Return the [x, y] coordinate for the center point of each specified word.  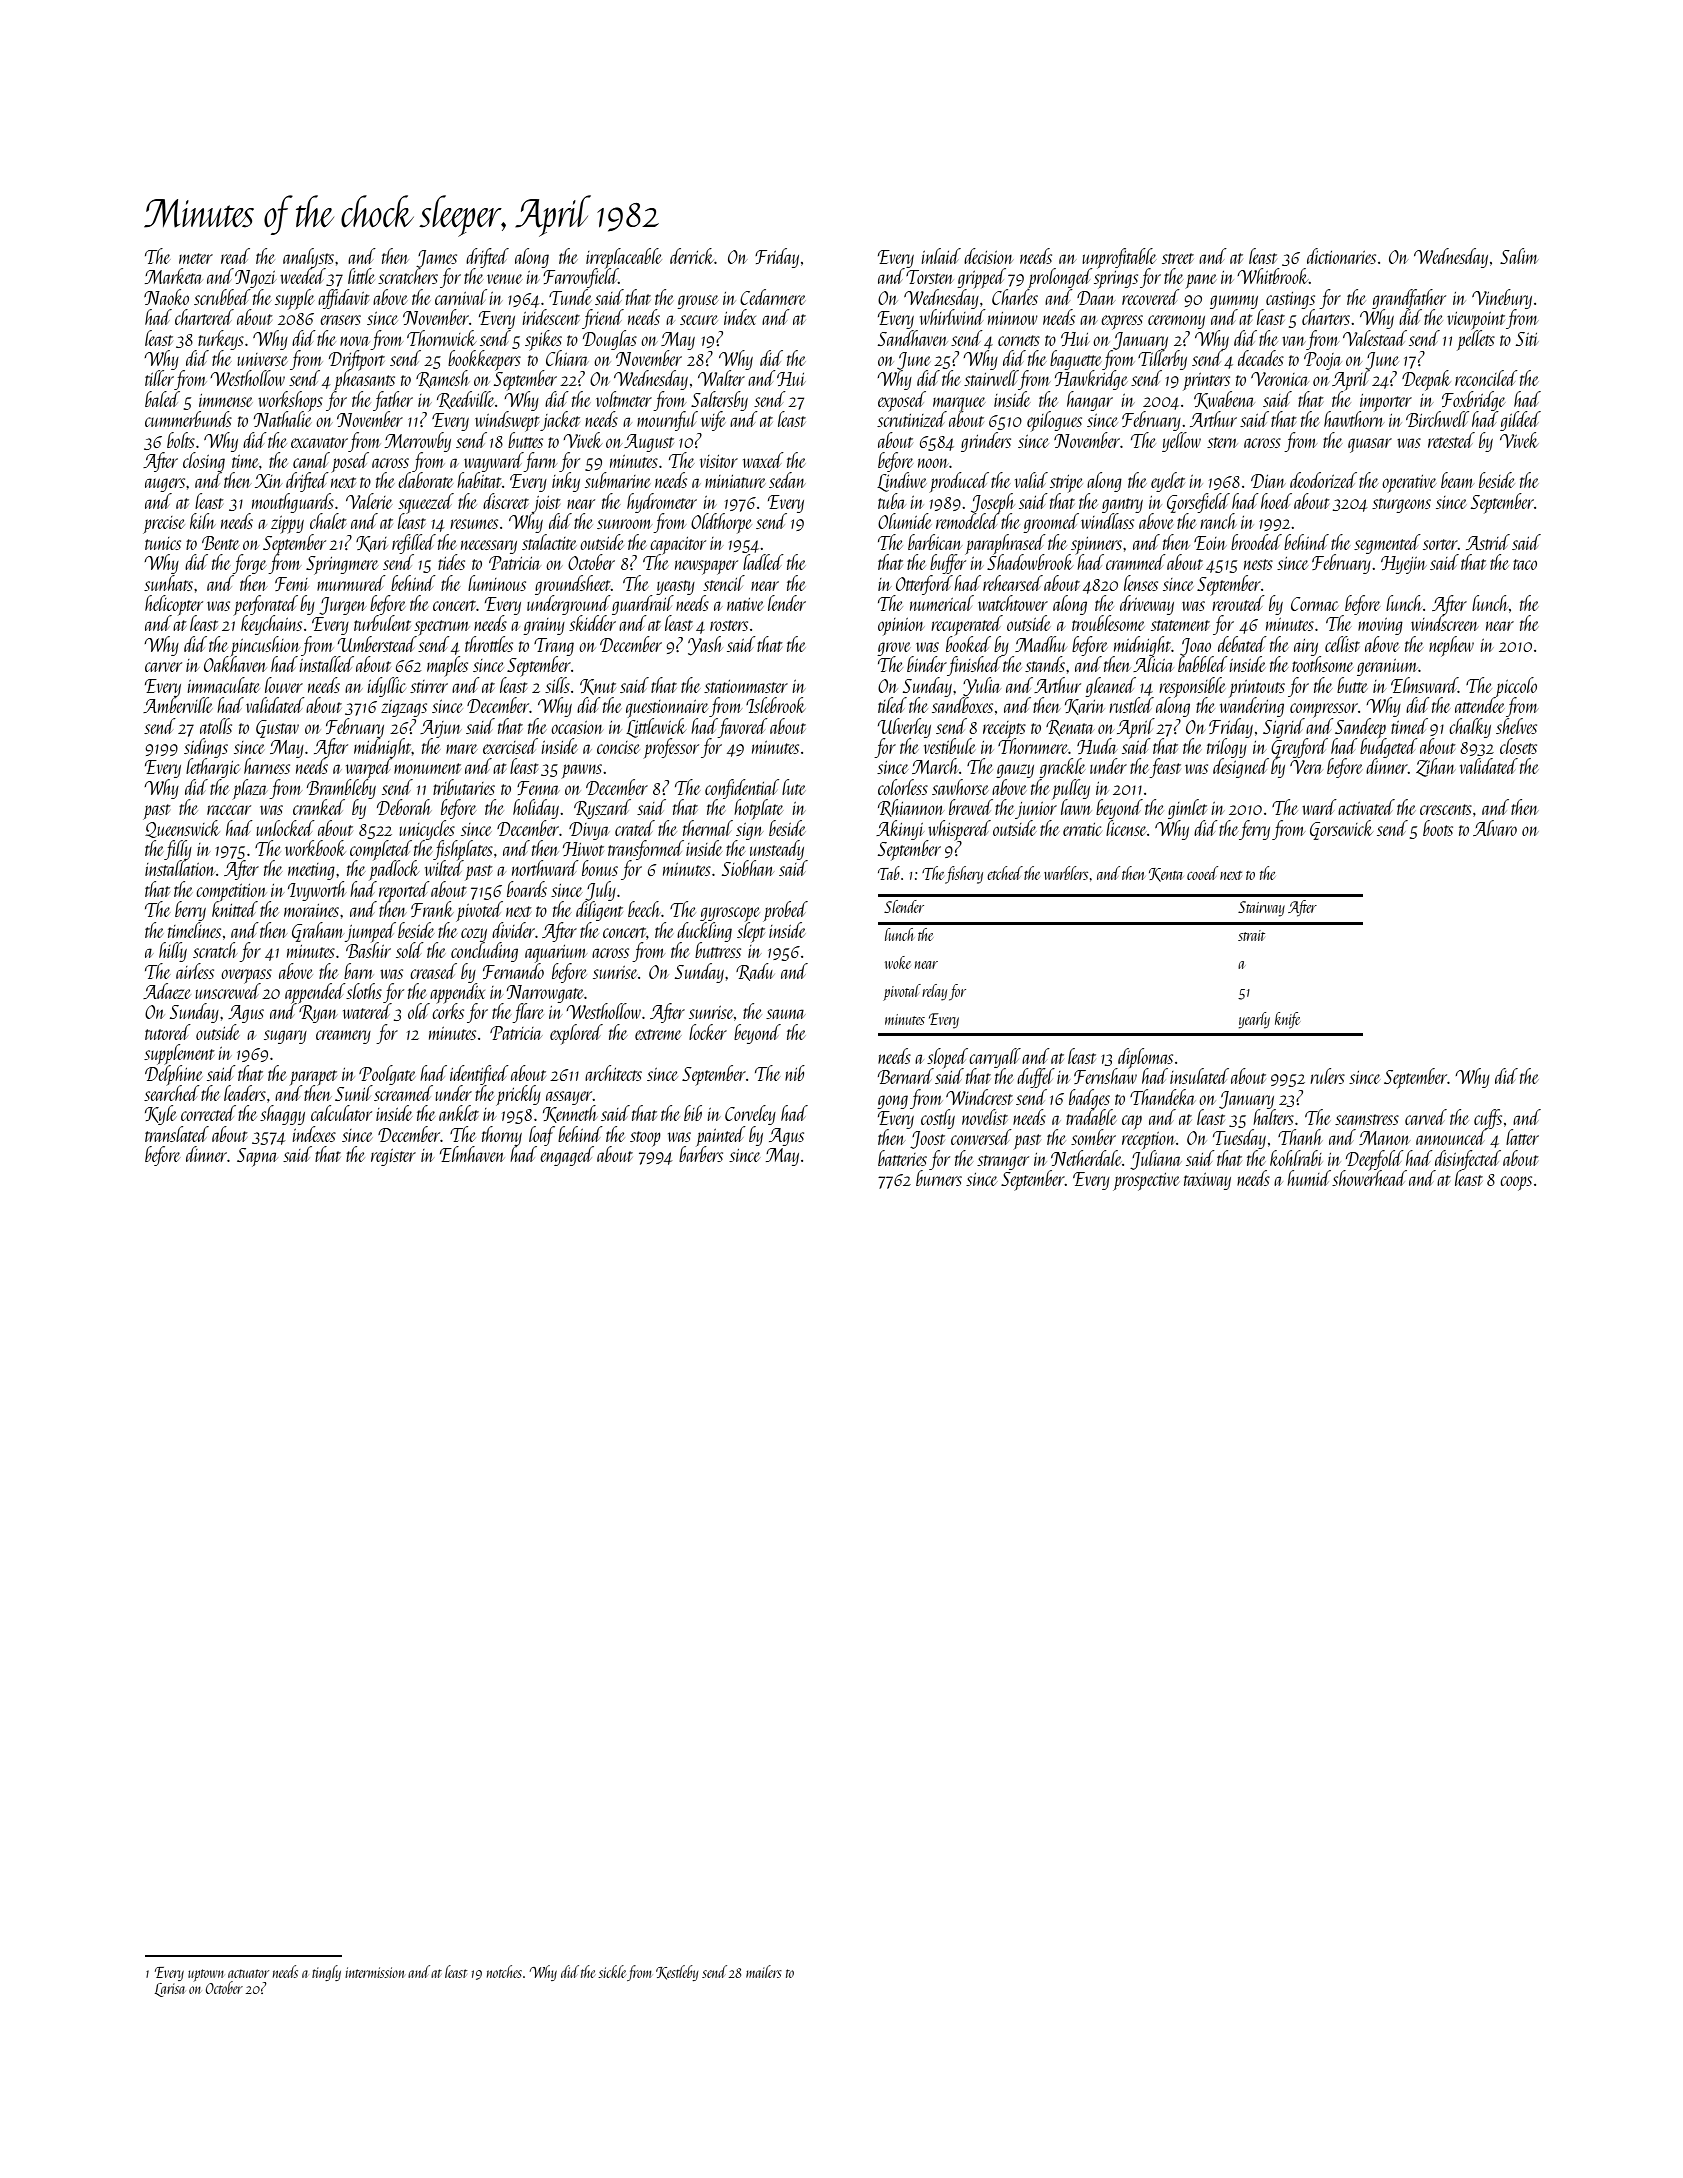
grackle [1062, 768]
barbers [701, 1154]
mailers [764, 1971]
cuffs [1488, 1119]
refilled [414, 544]
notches [504, 1971]
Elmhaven [472, 1154]
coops [1516, 1183]
